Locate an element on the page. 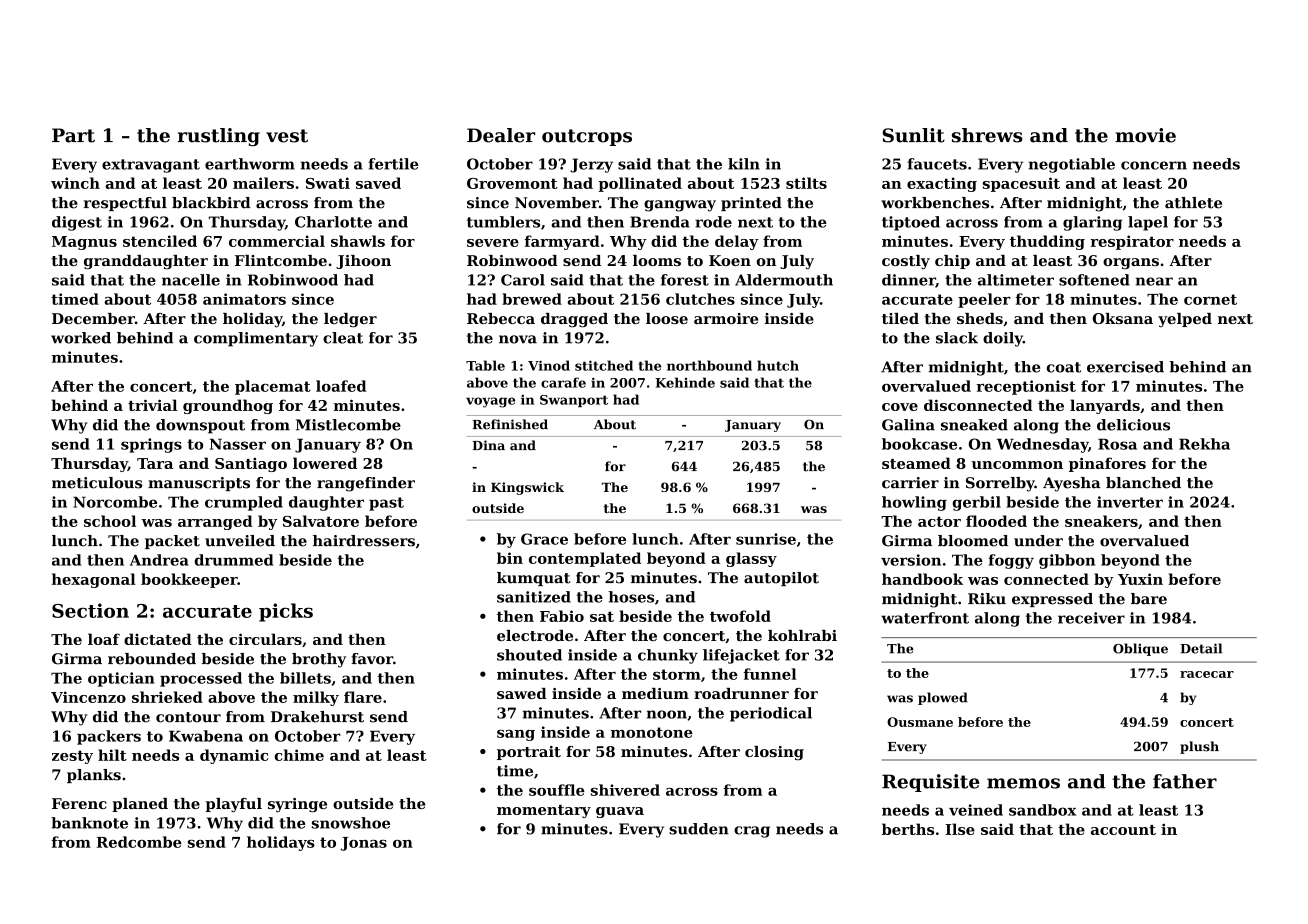 This page has height=924, width=1308. sudden is located at coordinates (699, 829).
